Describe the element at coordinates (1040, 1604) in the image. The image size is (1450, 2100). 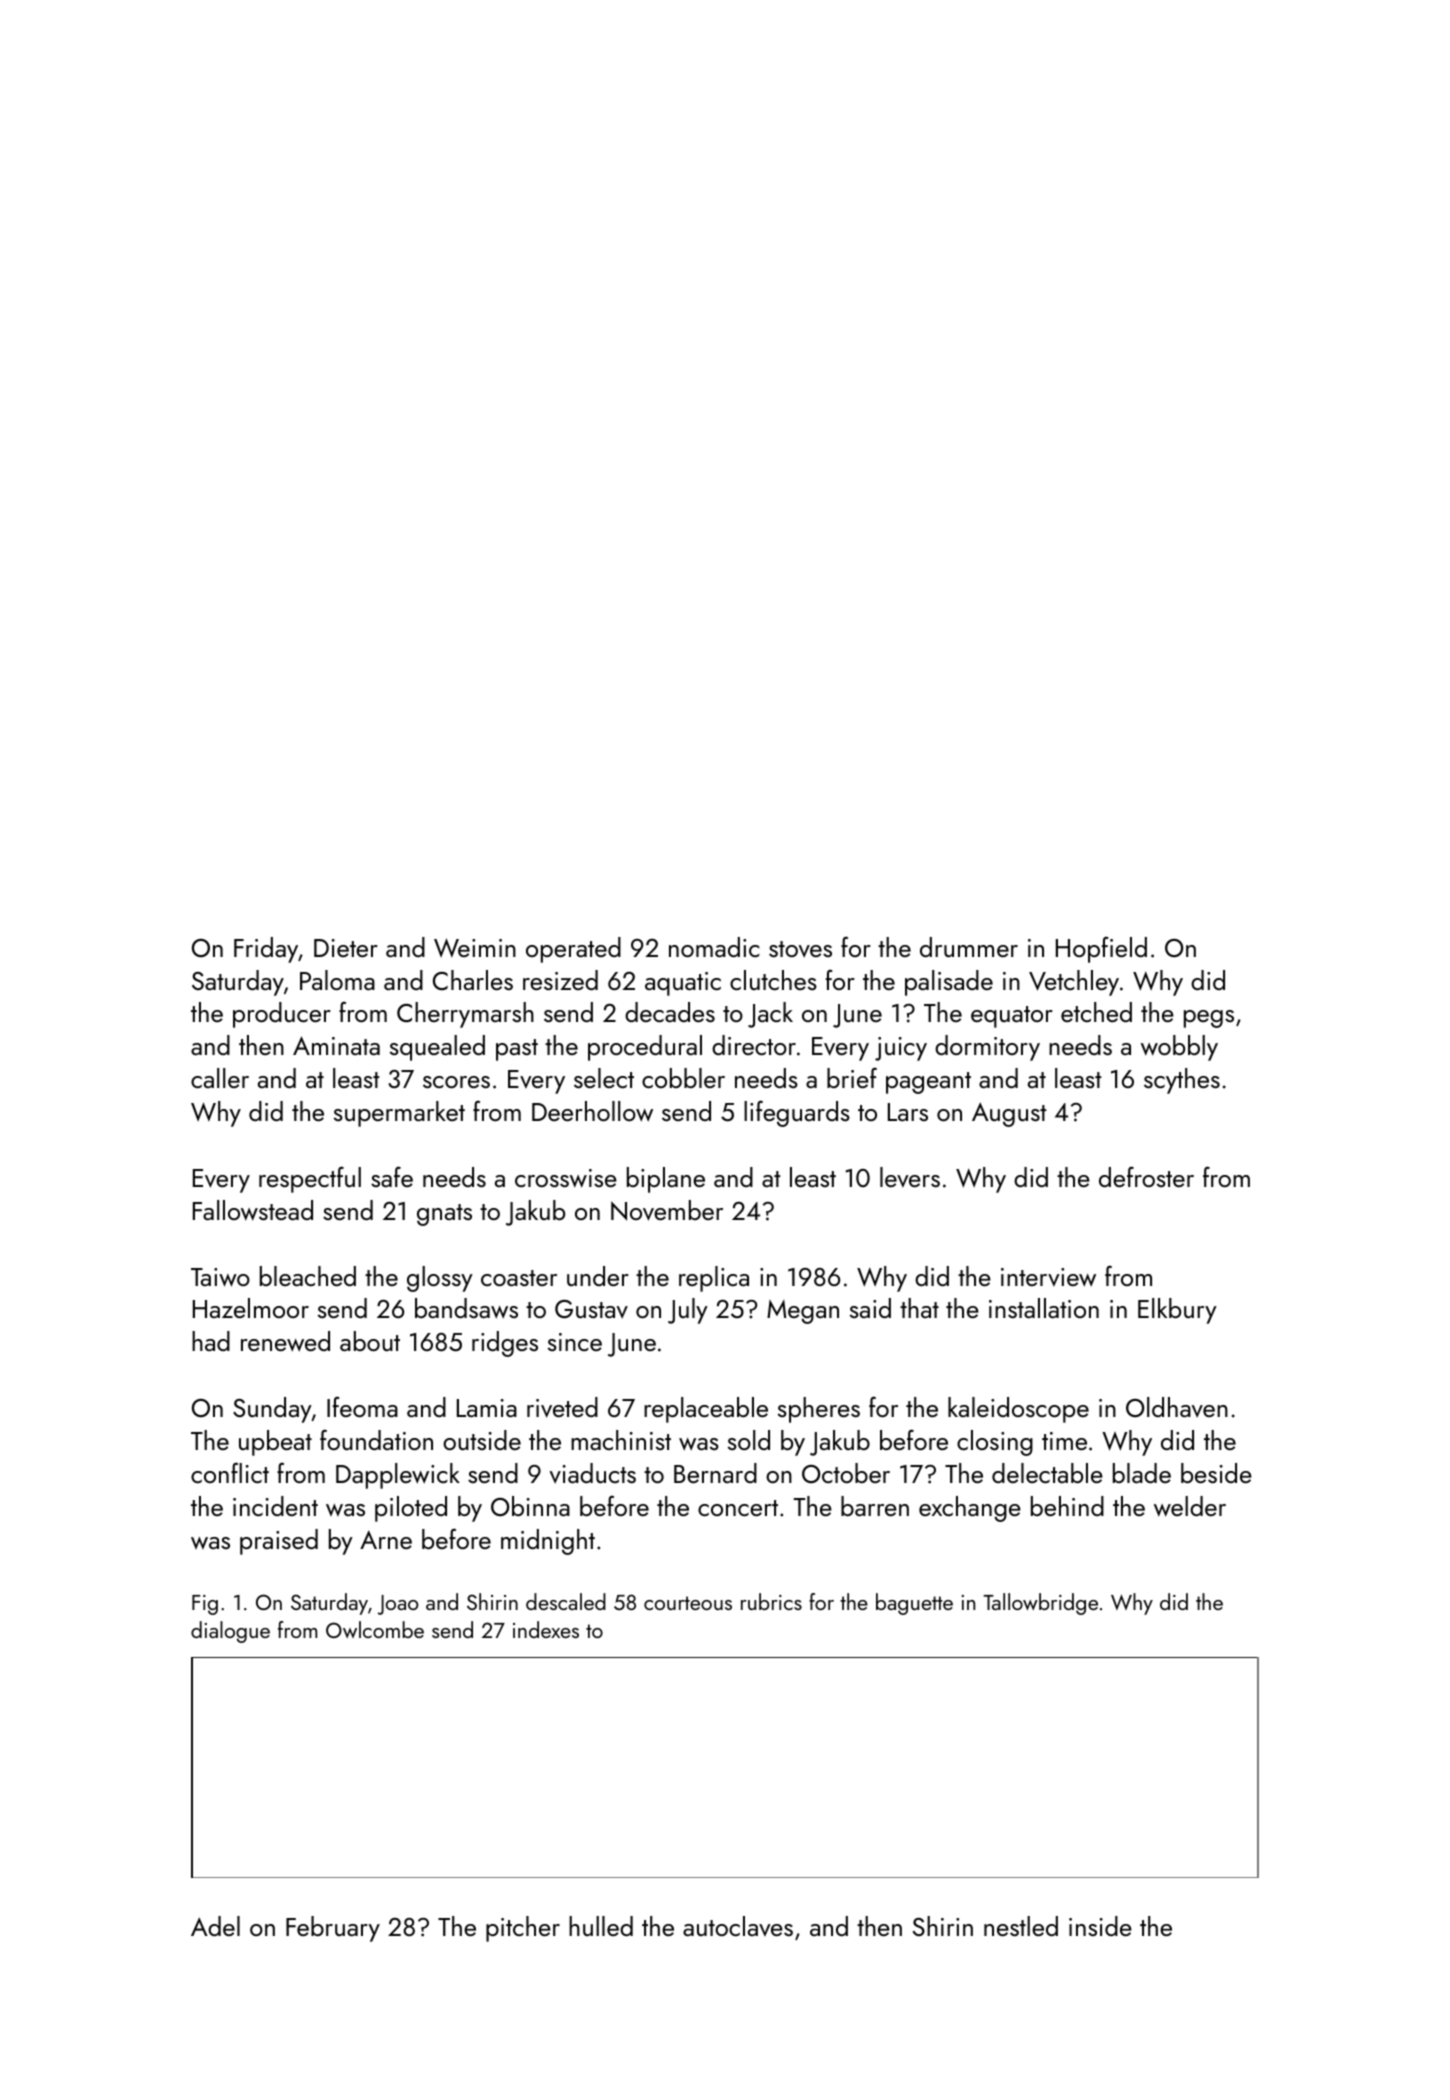
I see `Tallowbridge` at that location.
